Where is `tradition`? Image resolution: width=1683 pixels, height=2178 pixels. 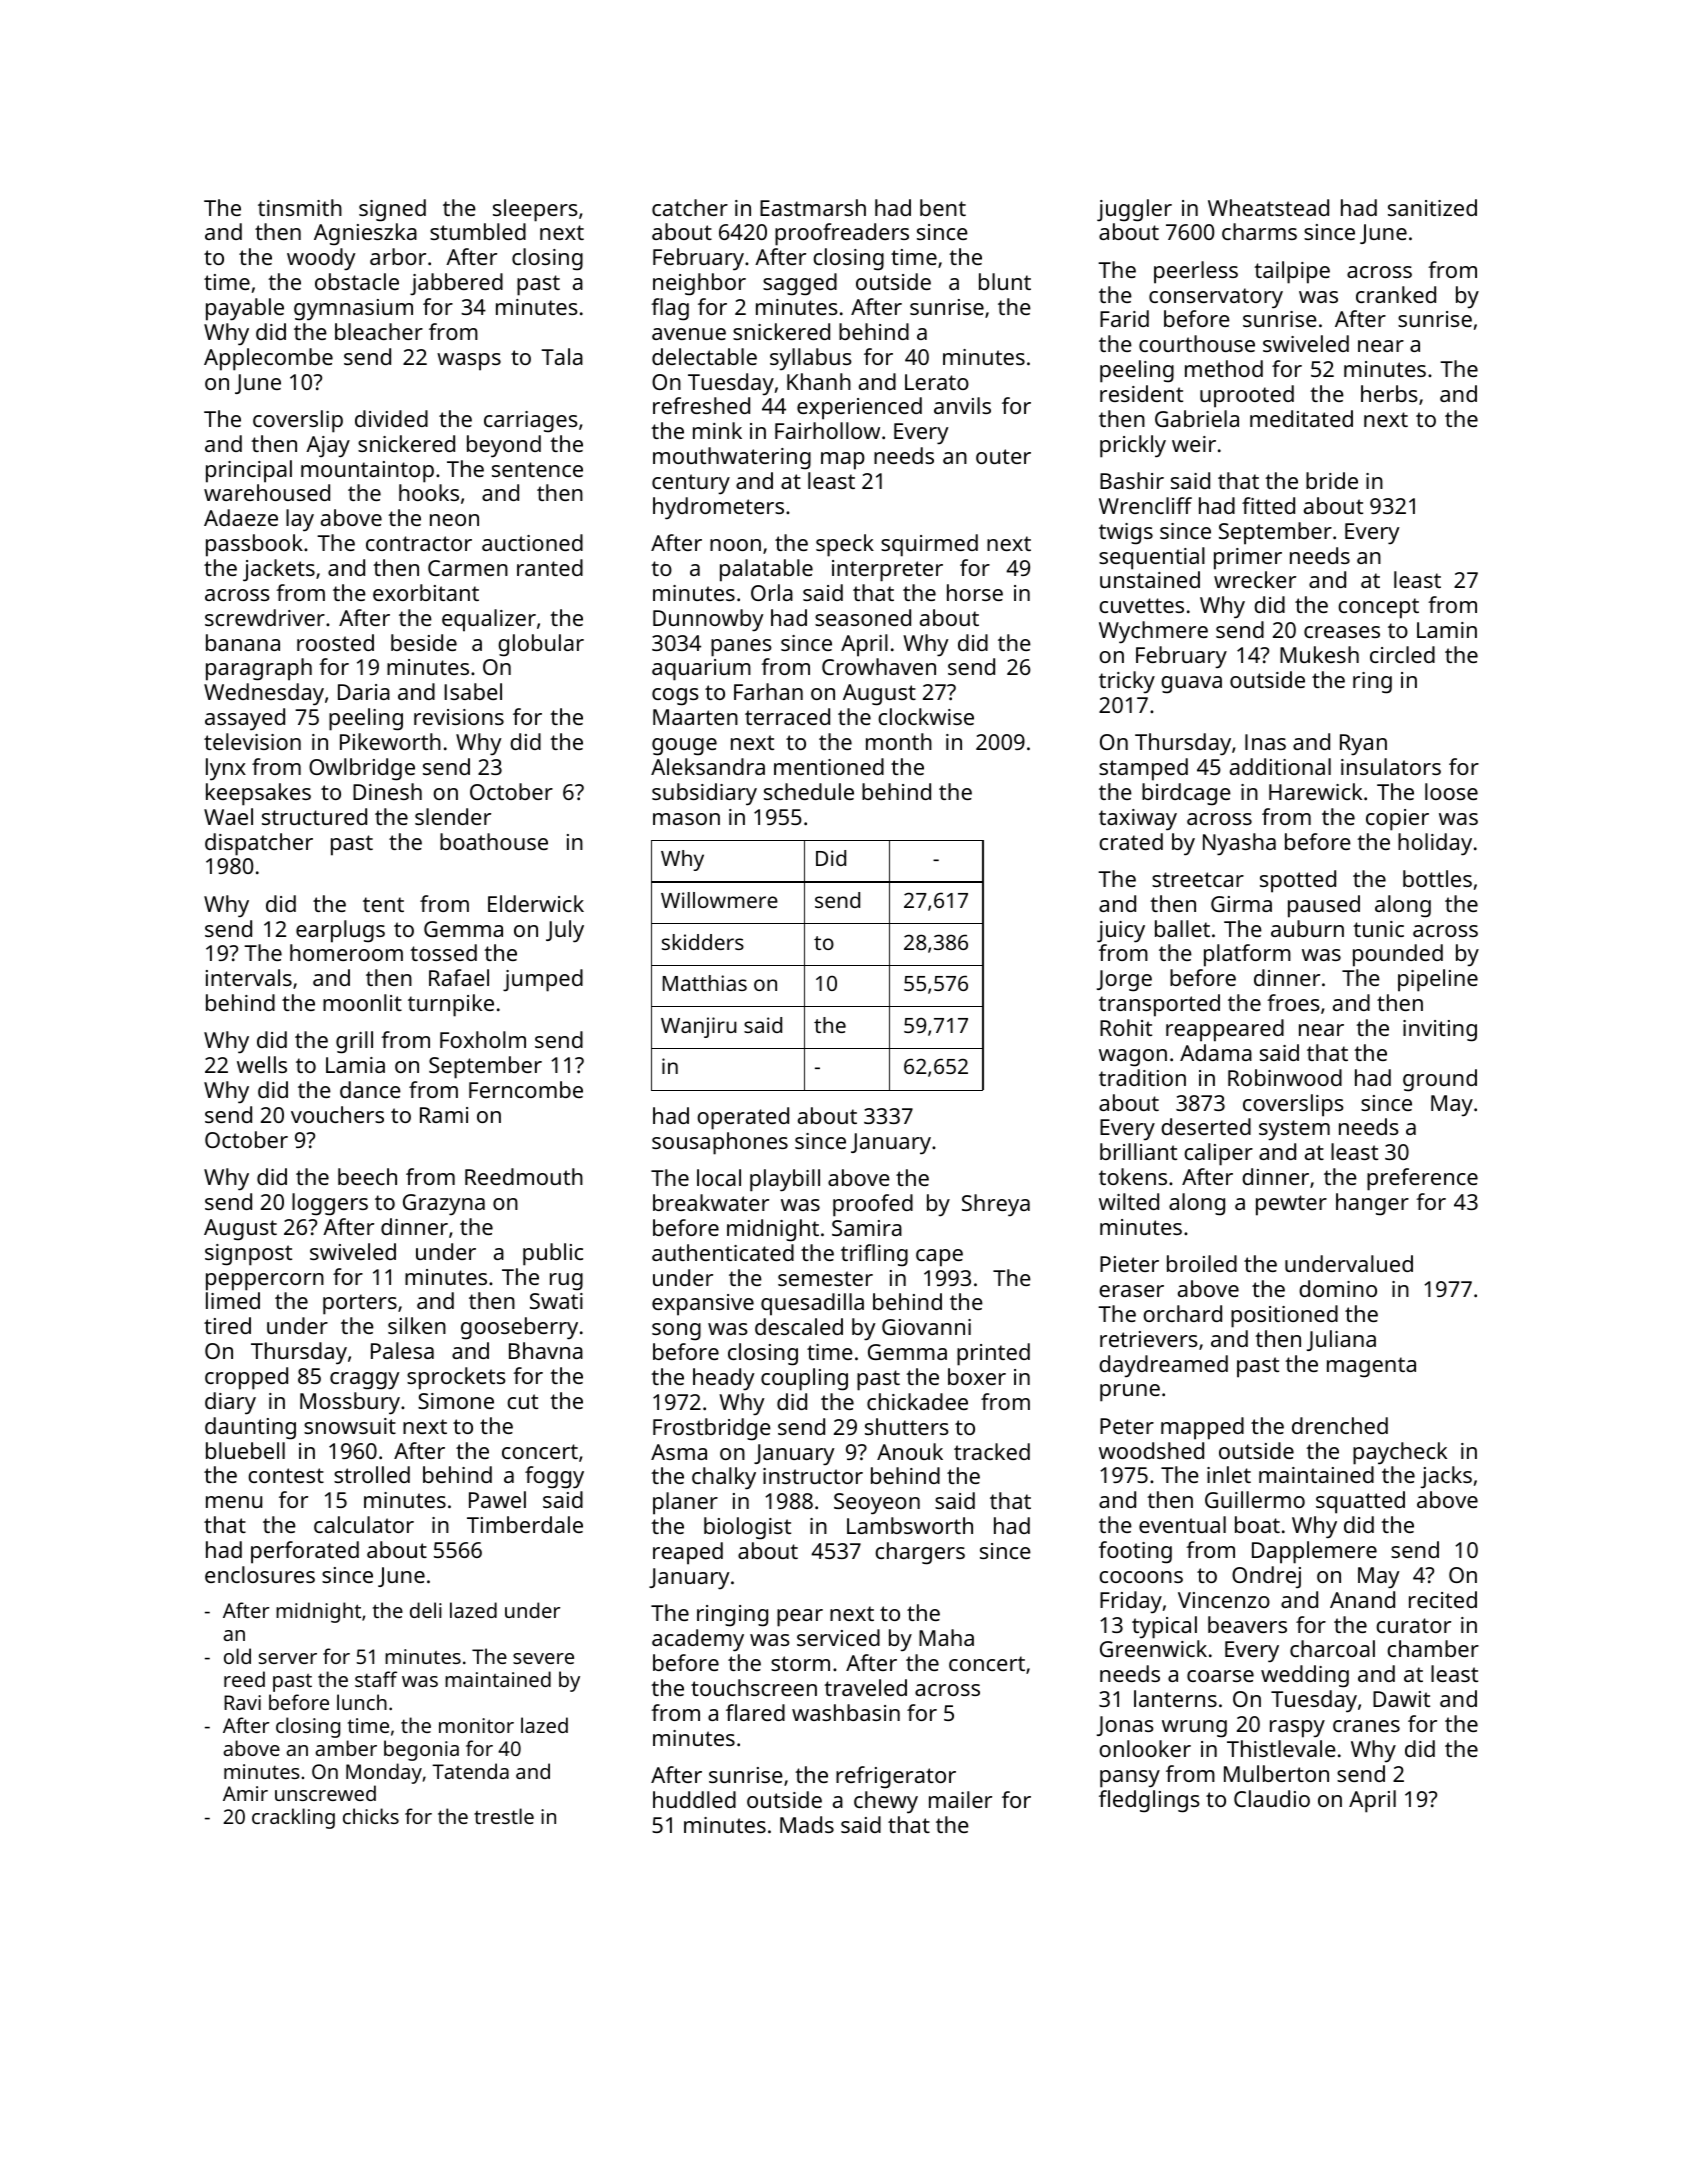 tradition is located at coordinates (1142, 1077).
